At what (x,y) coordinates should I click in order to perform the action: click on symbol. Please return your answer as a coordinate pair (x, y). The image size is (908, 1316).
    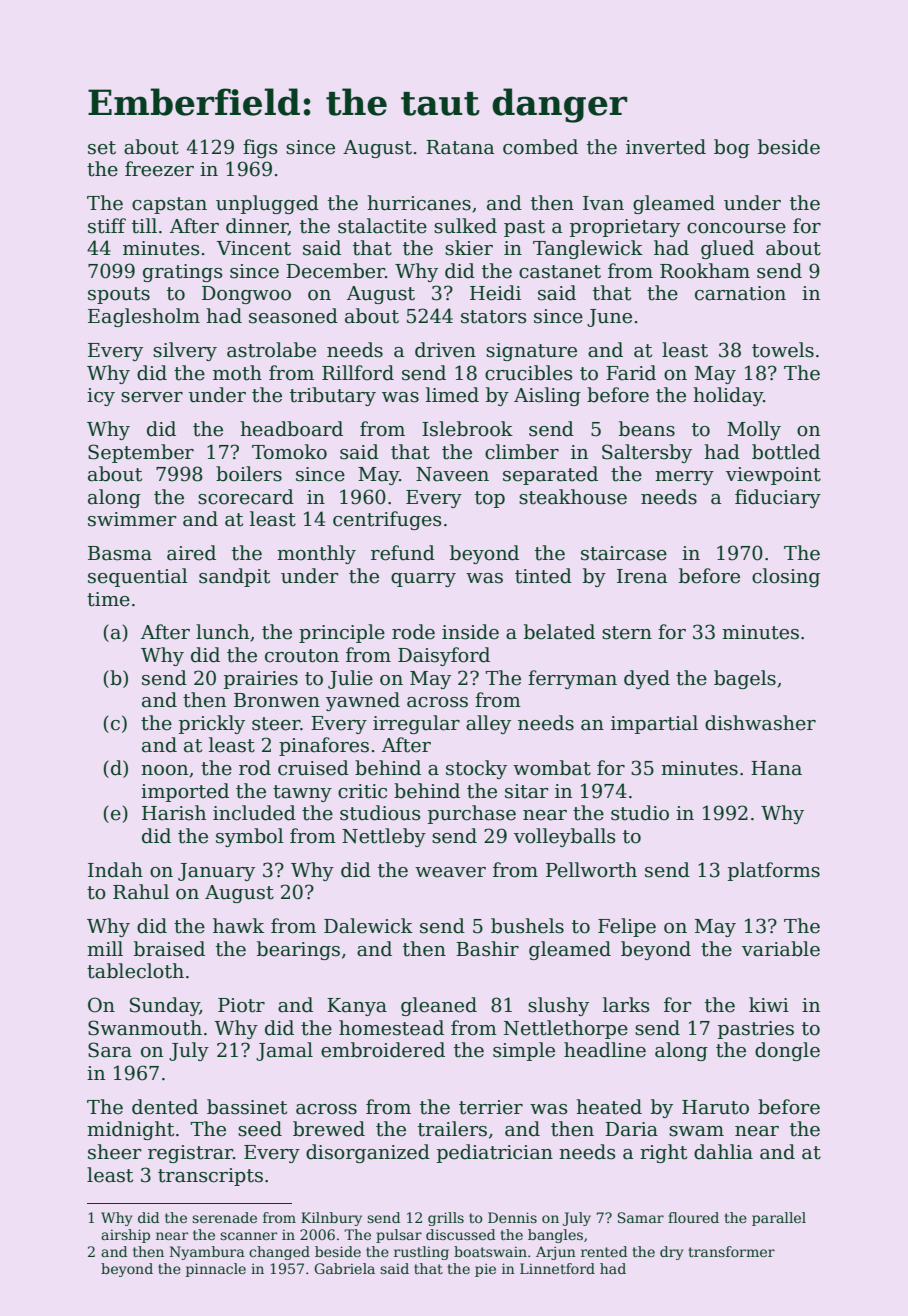
    Looking at the image, I should click on (250, 837).
